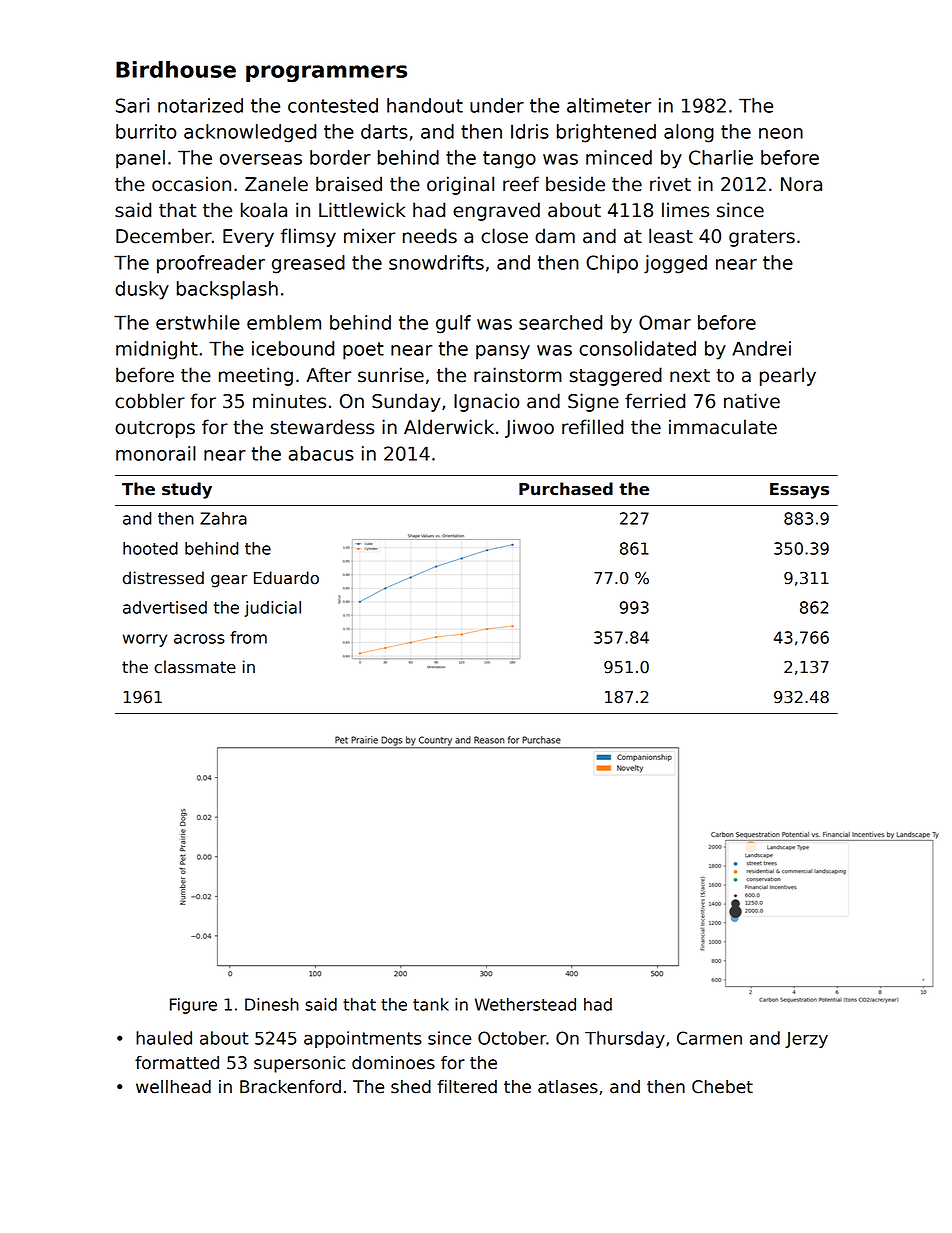 Image resolution: width=952 pixels, height=1233 pixels. What do you see at coordinates (321, 453) in the image?
I see `abacus` at bounding box center [321, 453].
